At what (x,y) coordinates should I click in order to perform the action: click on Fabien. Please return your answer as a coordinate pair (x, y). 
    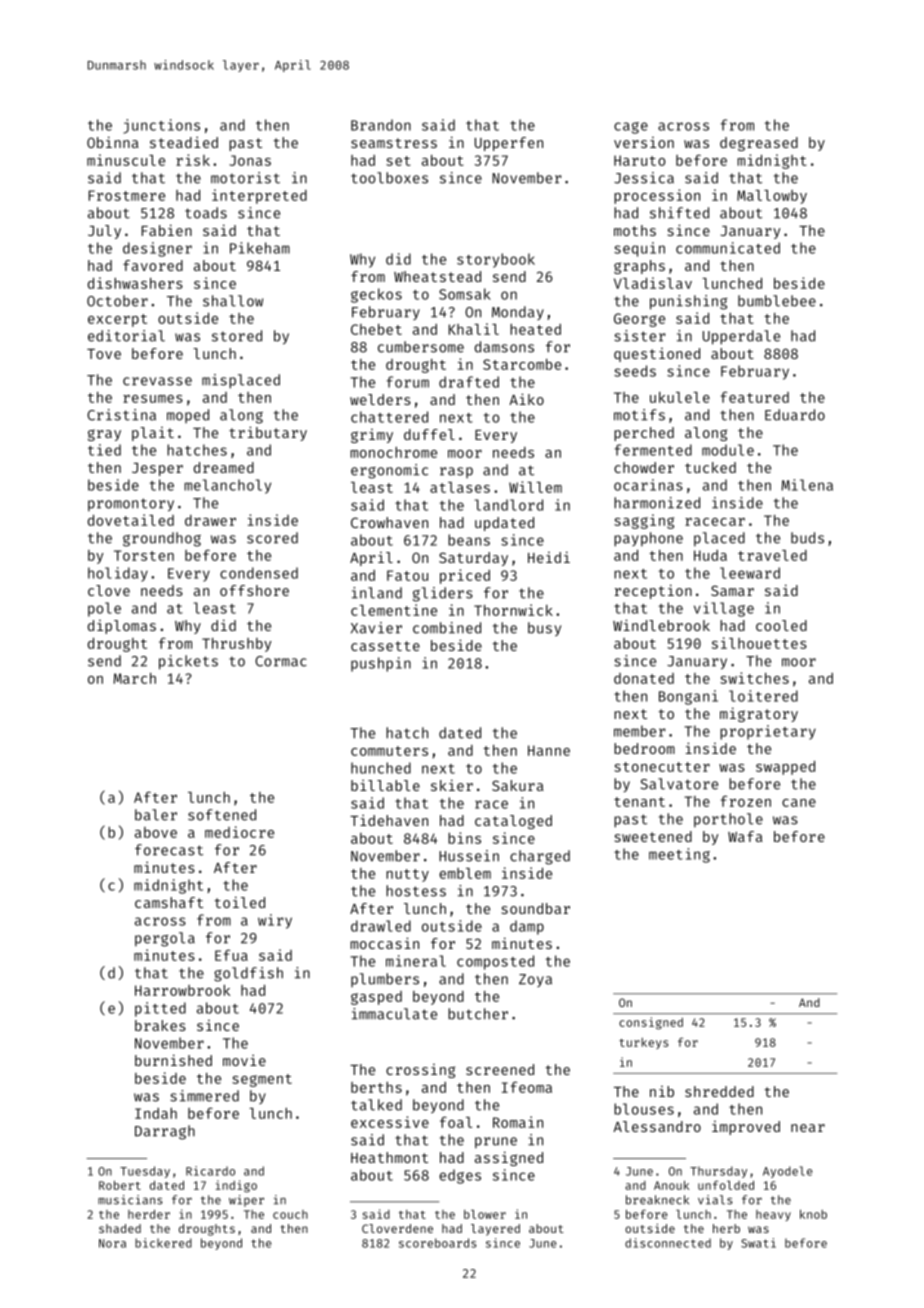
    Looking at the image, I should click on (167, 230).
